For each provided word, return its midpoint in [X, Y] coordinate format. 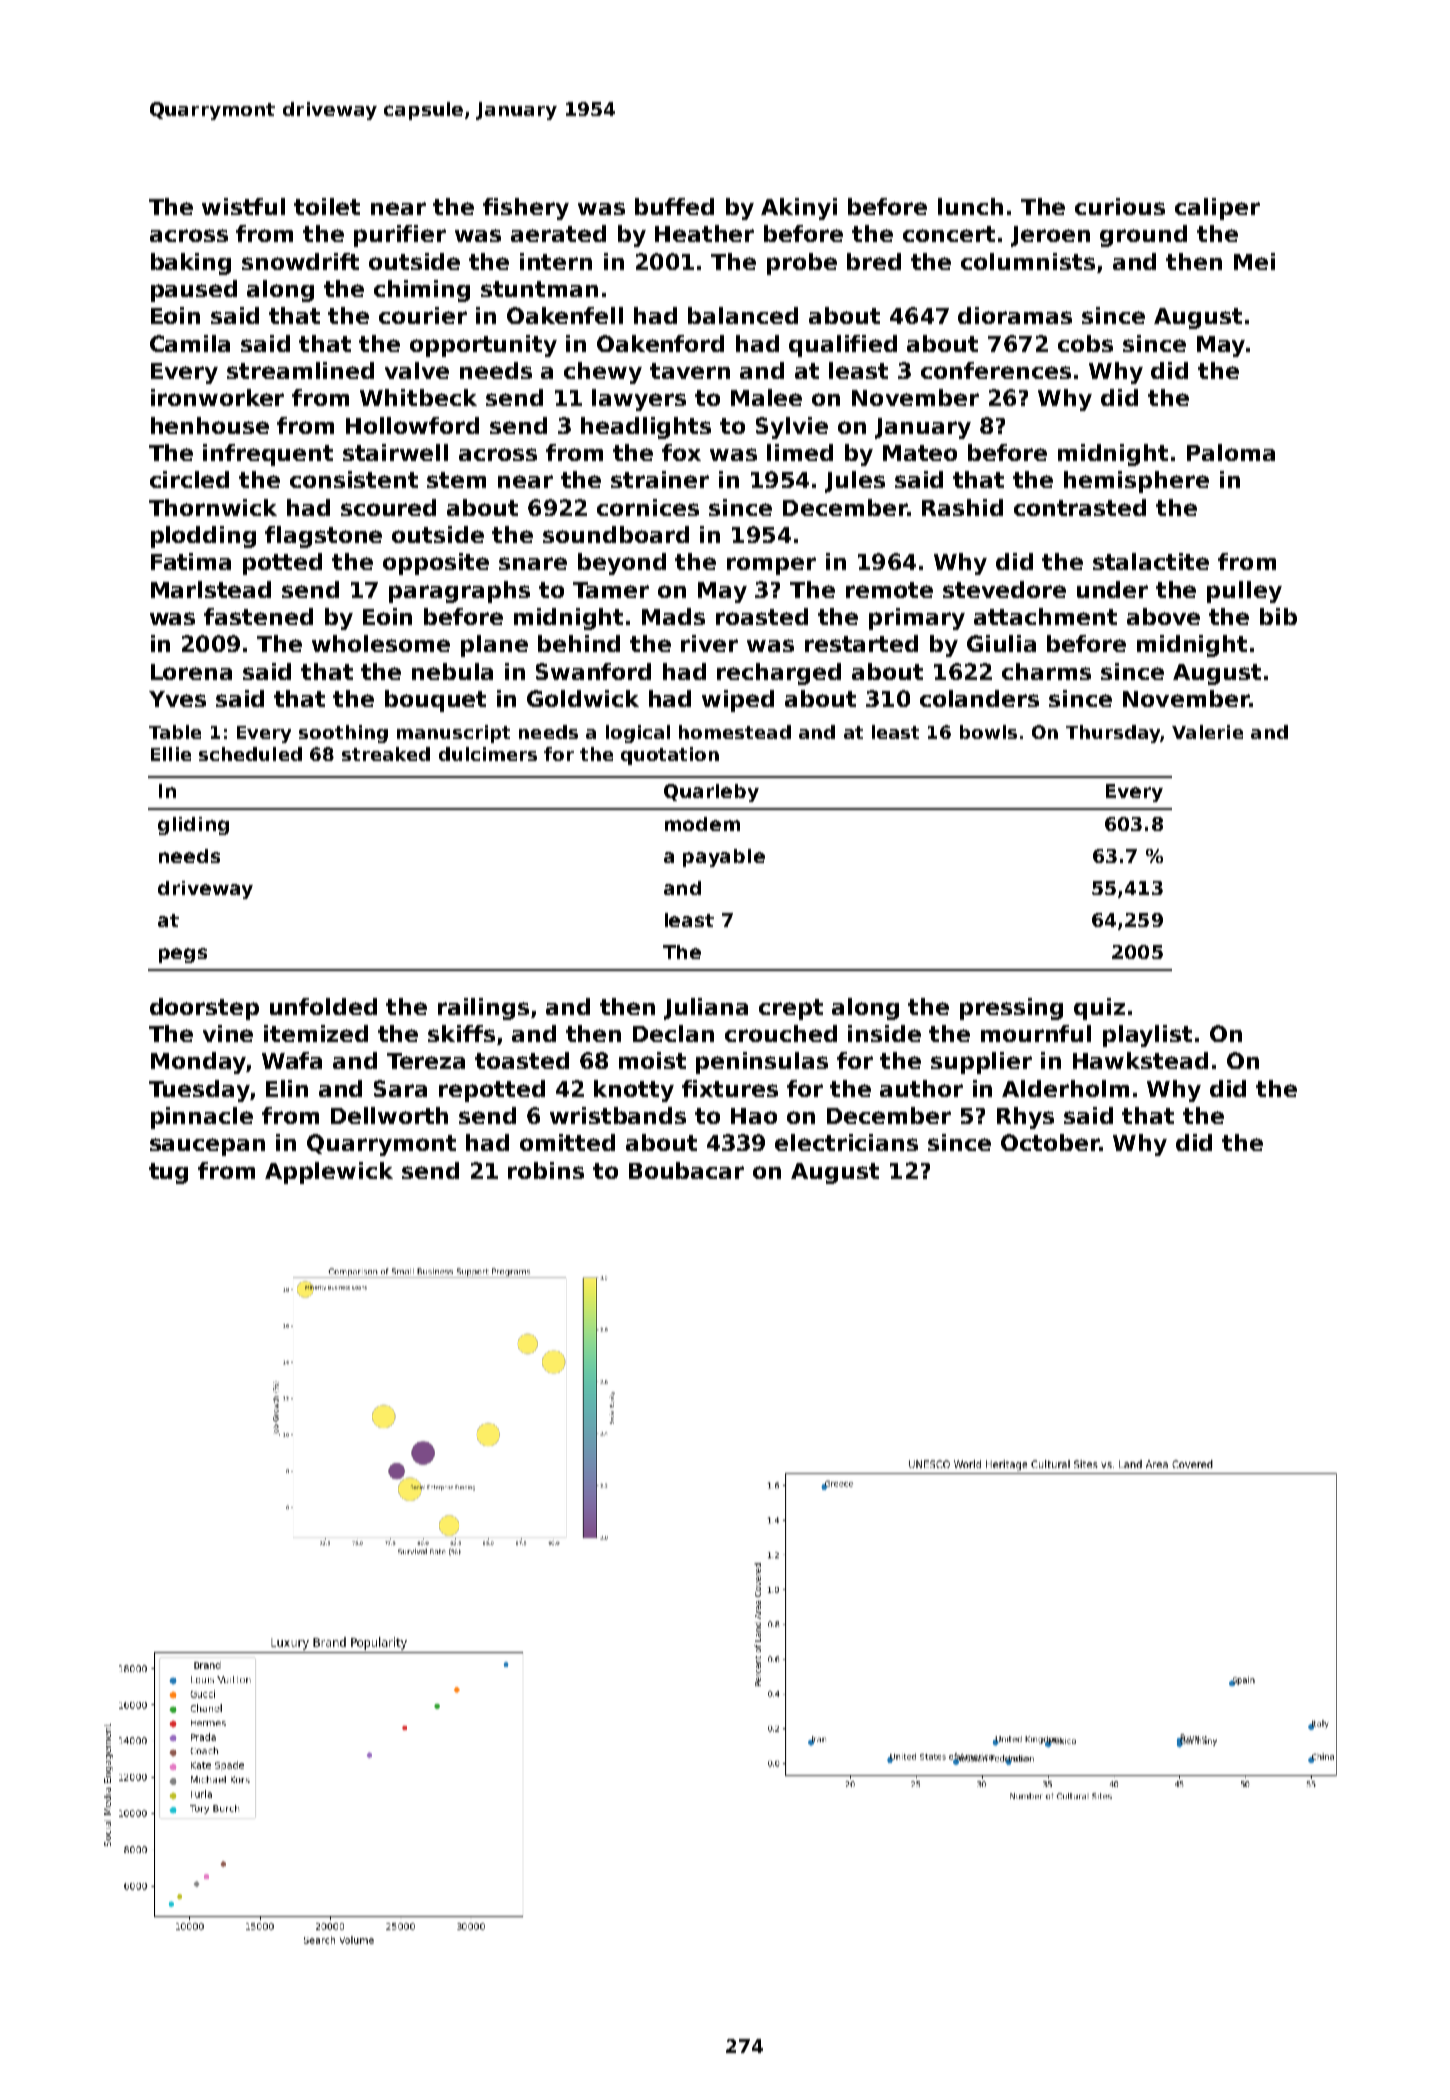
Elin [287, 1088]
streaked [386, 754]
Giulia [1001, 643]
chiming [422, 291]
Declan [673, 1033]
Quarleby [711, 793]
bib [1278, 616]
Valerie [1207, 732]
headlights [646, 428]
